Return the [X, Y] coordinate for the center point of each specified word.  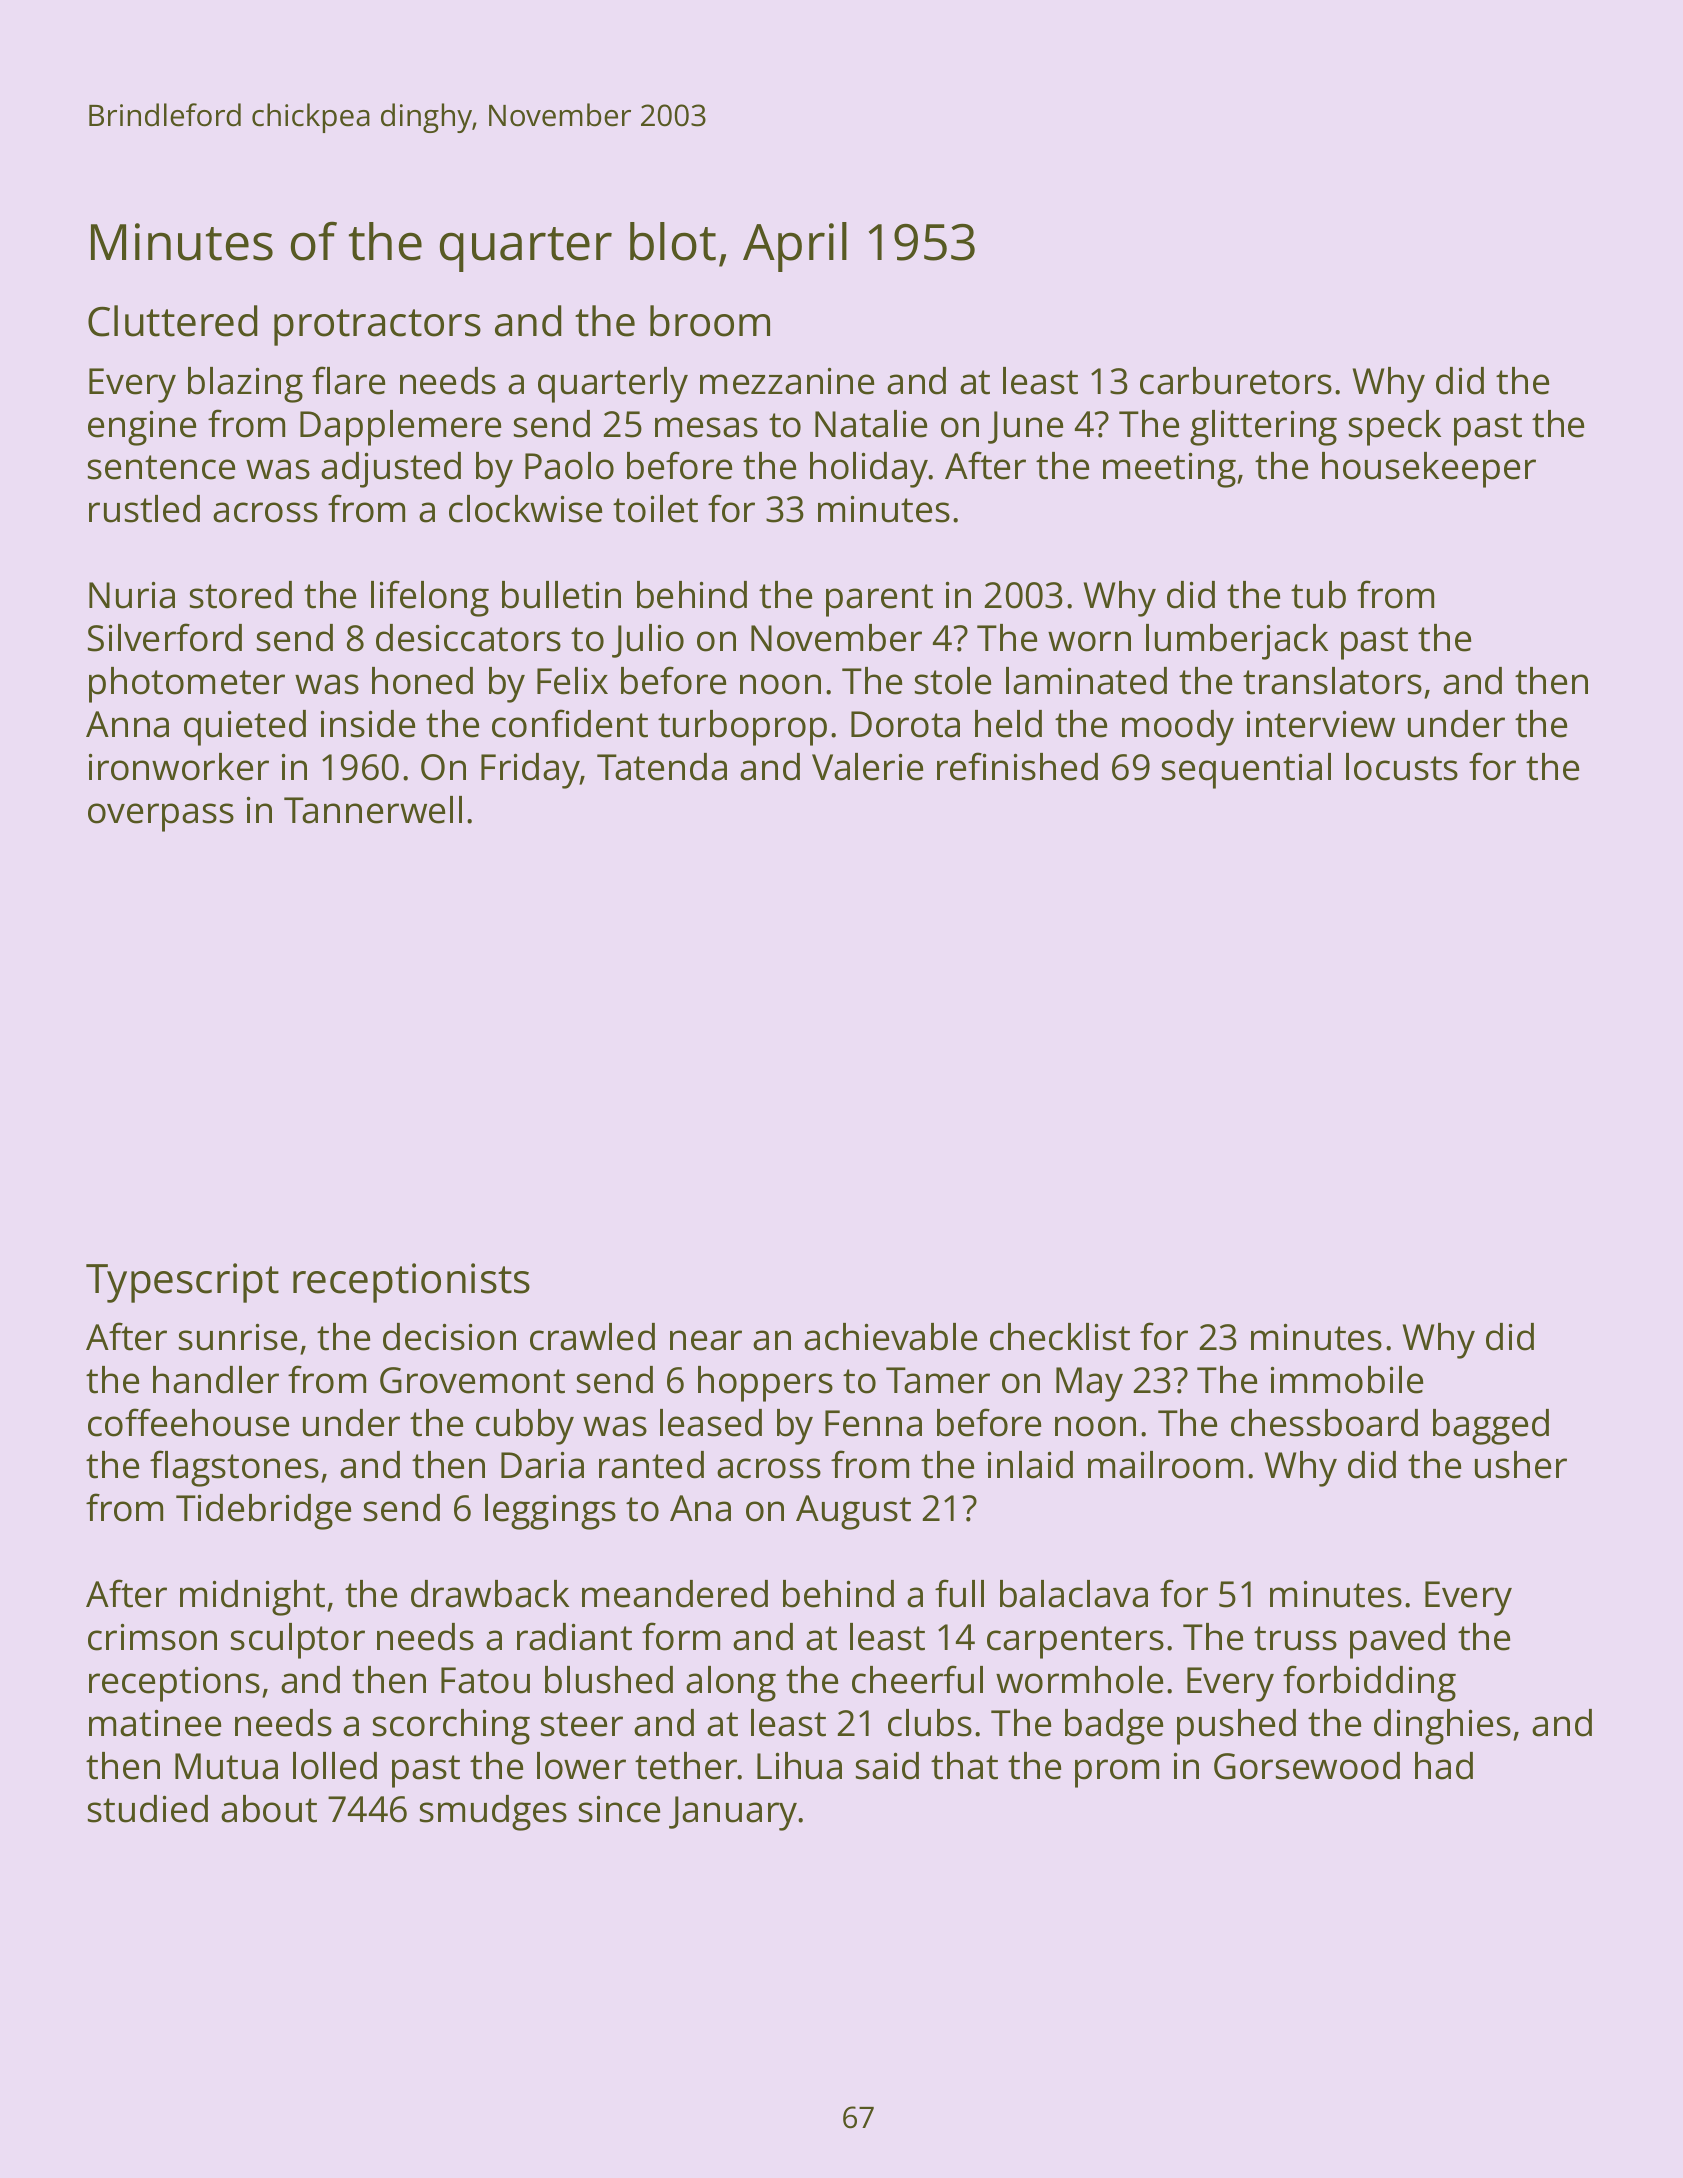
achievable [890, 1337]
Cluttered [172, 321]
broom [710, 321]
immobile [1347, 1380]
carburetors [1236, 381]
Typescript [182, 1283]
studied [148, 1809]
